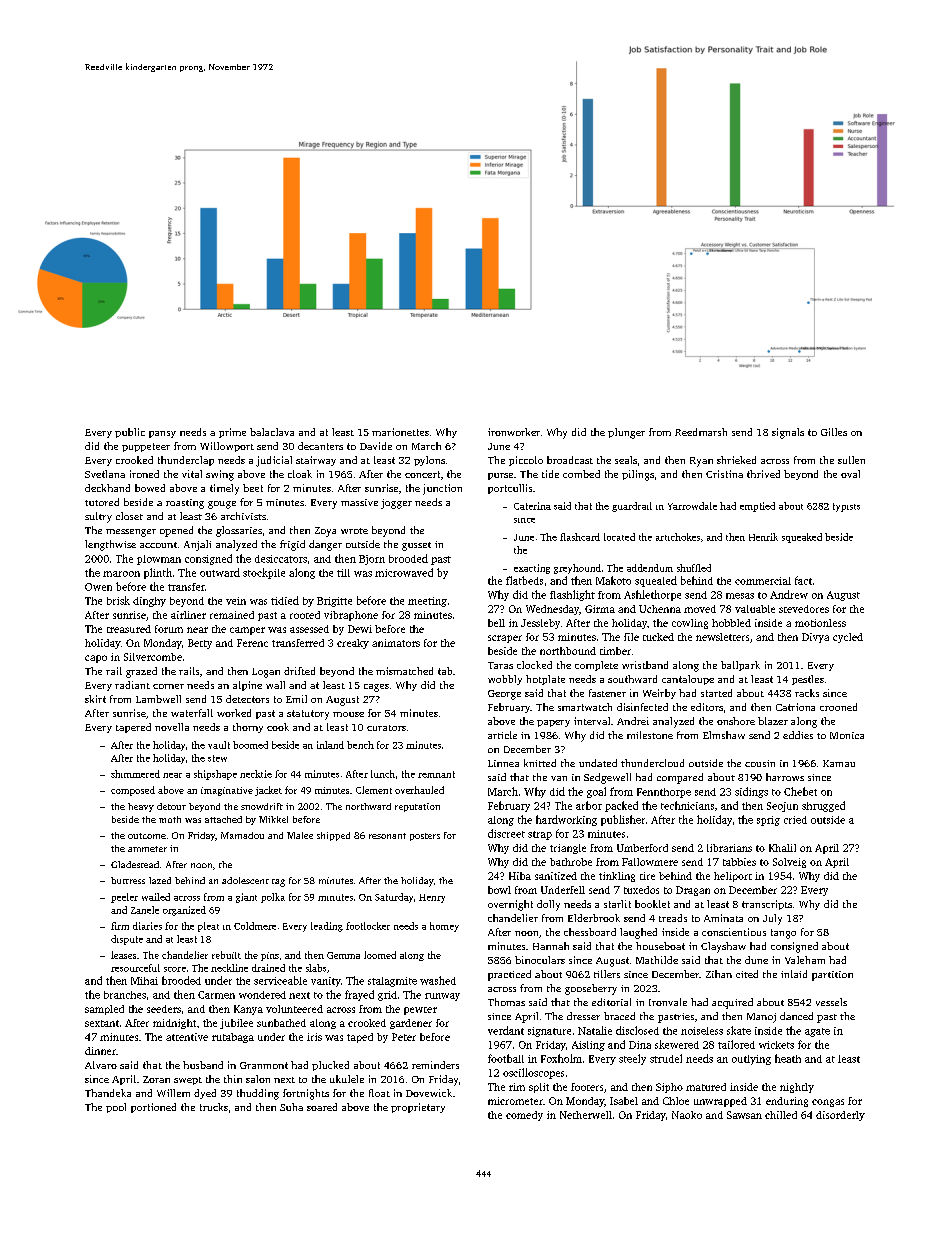 Image resolution: width=952 pixels, height=1233 pixels. What do you see at coordinates (839, 763) in the document?
I see `Kamau` at bounding box center [839, 763].
